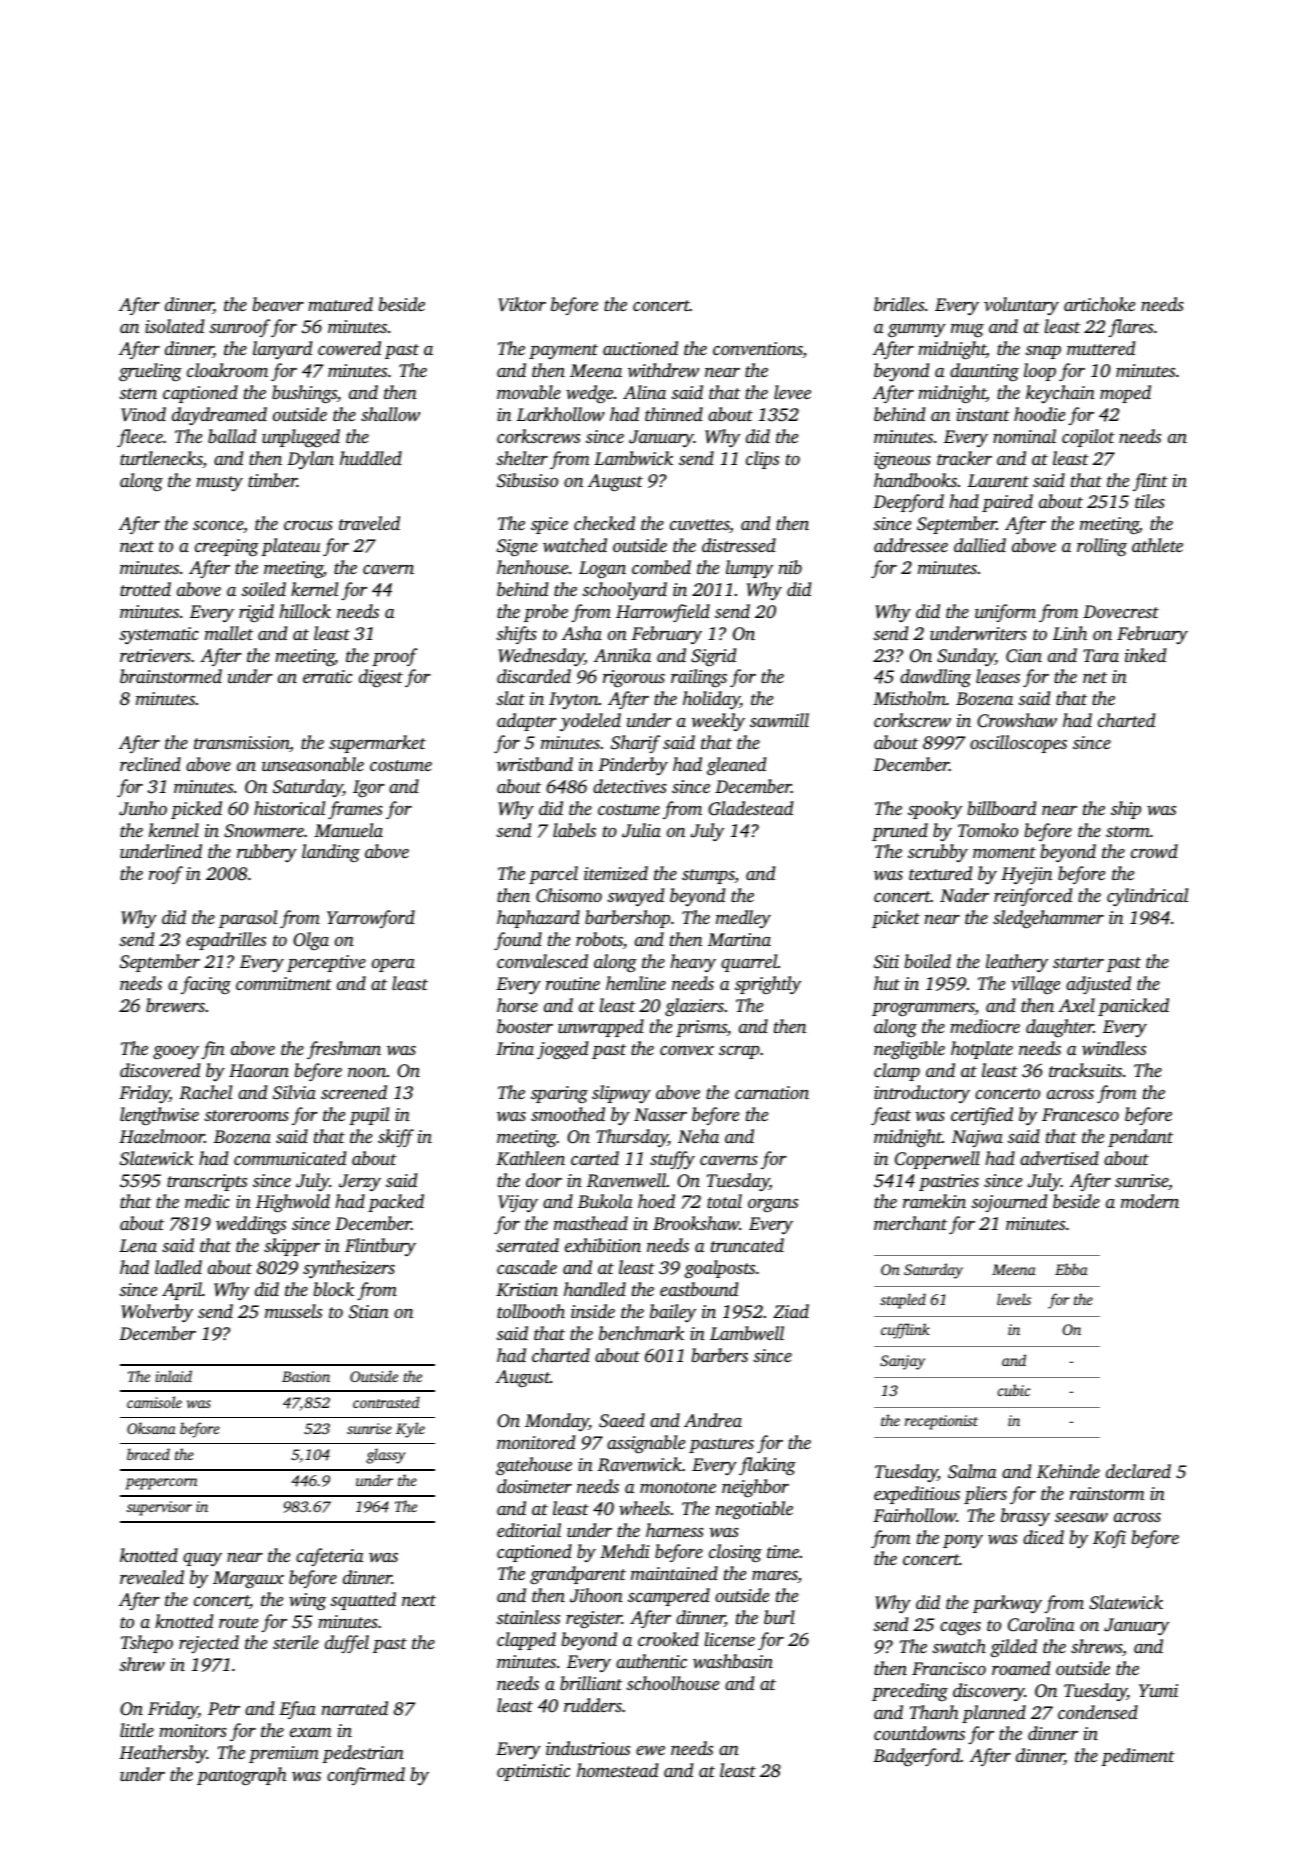 The image size is (1309, 1852). Describe the element at coordinates (515, 1048) in the screenshot. I see `Irina` at that location.
